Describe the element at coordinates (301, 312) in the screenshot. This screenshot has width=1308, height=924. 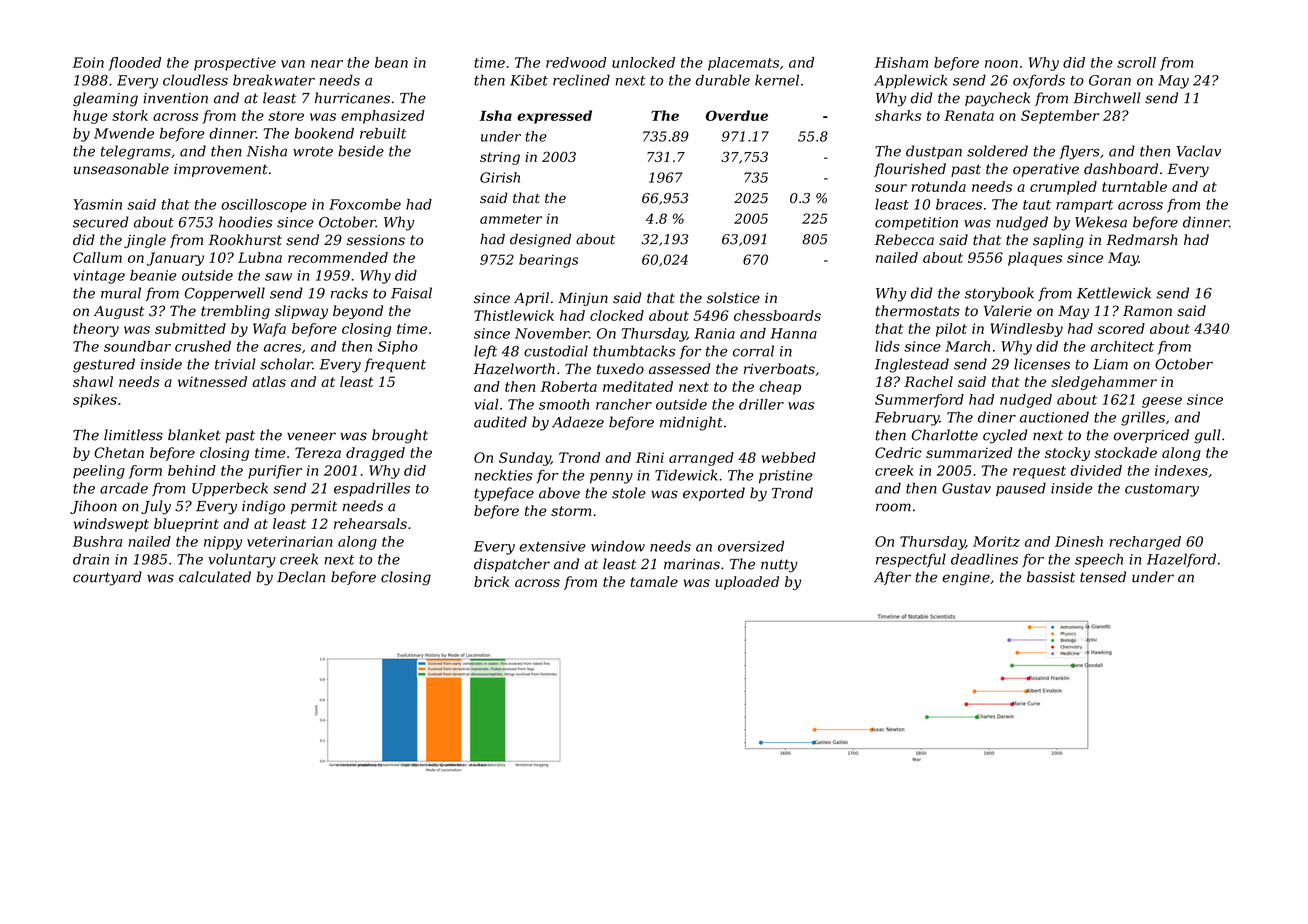
I see `slipway` at that location.
